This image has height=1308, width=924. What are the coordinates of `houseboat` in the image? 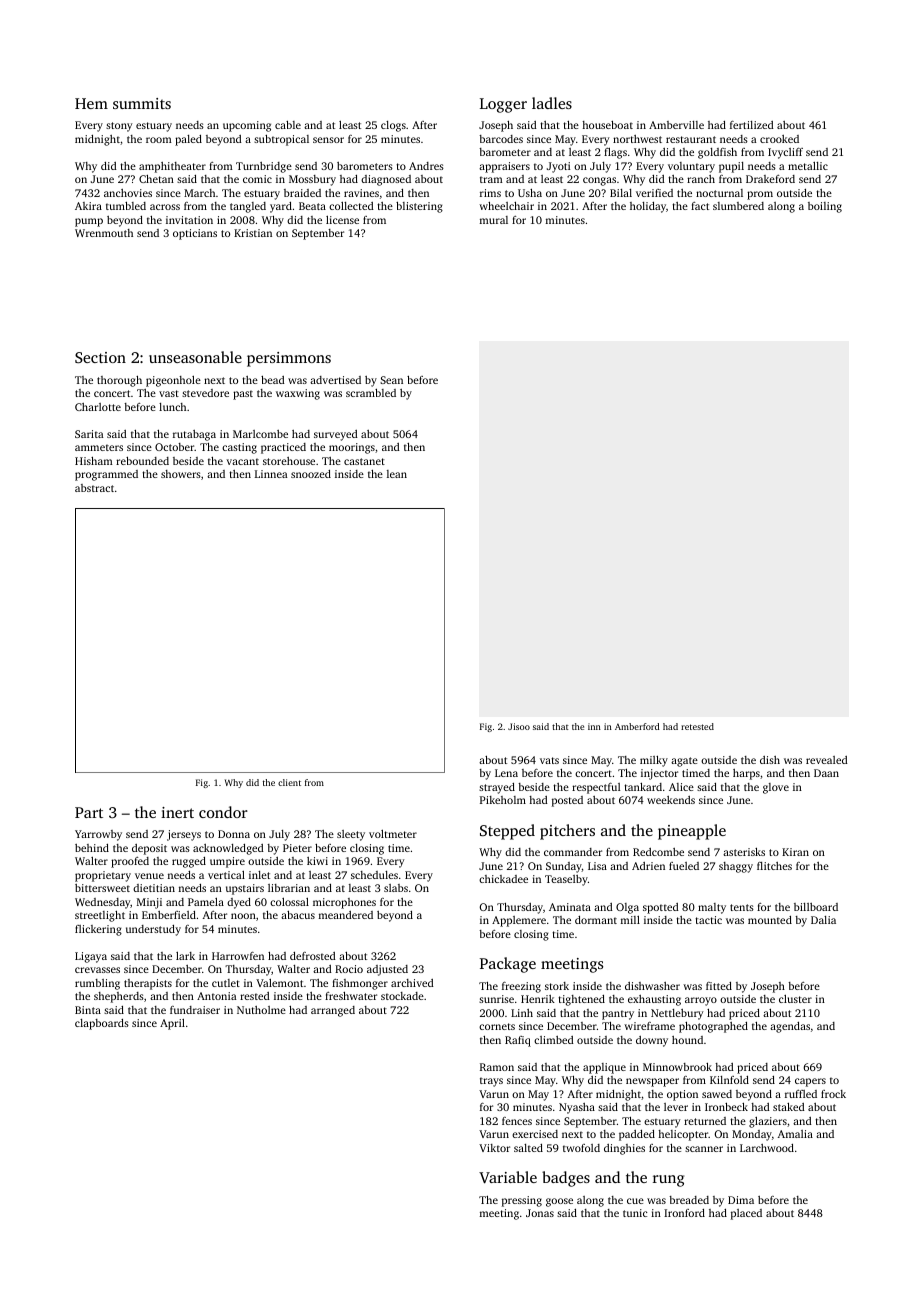 It's located at (607, 125).
